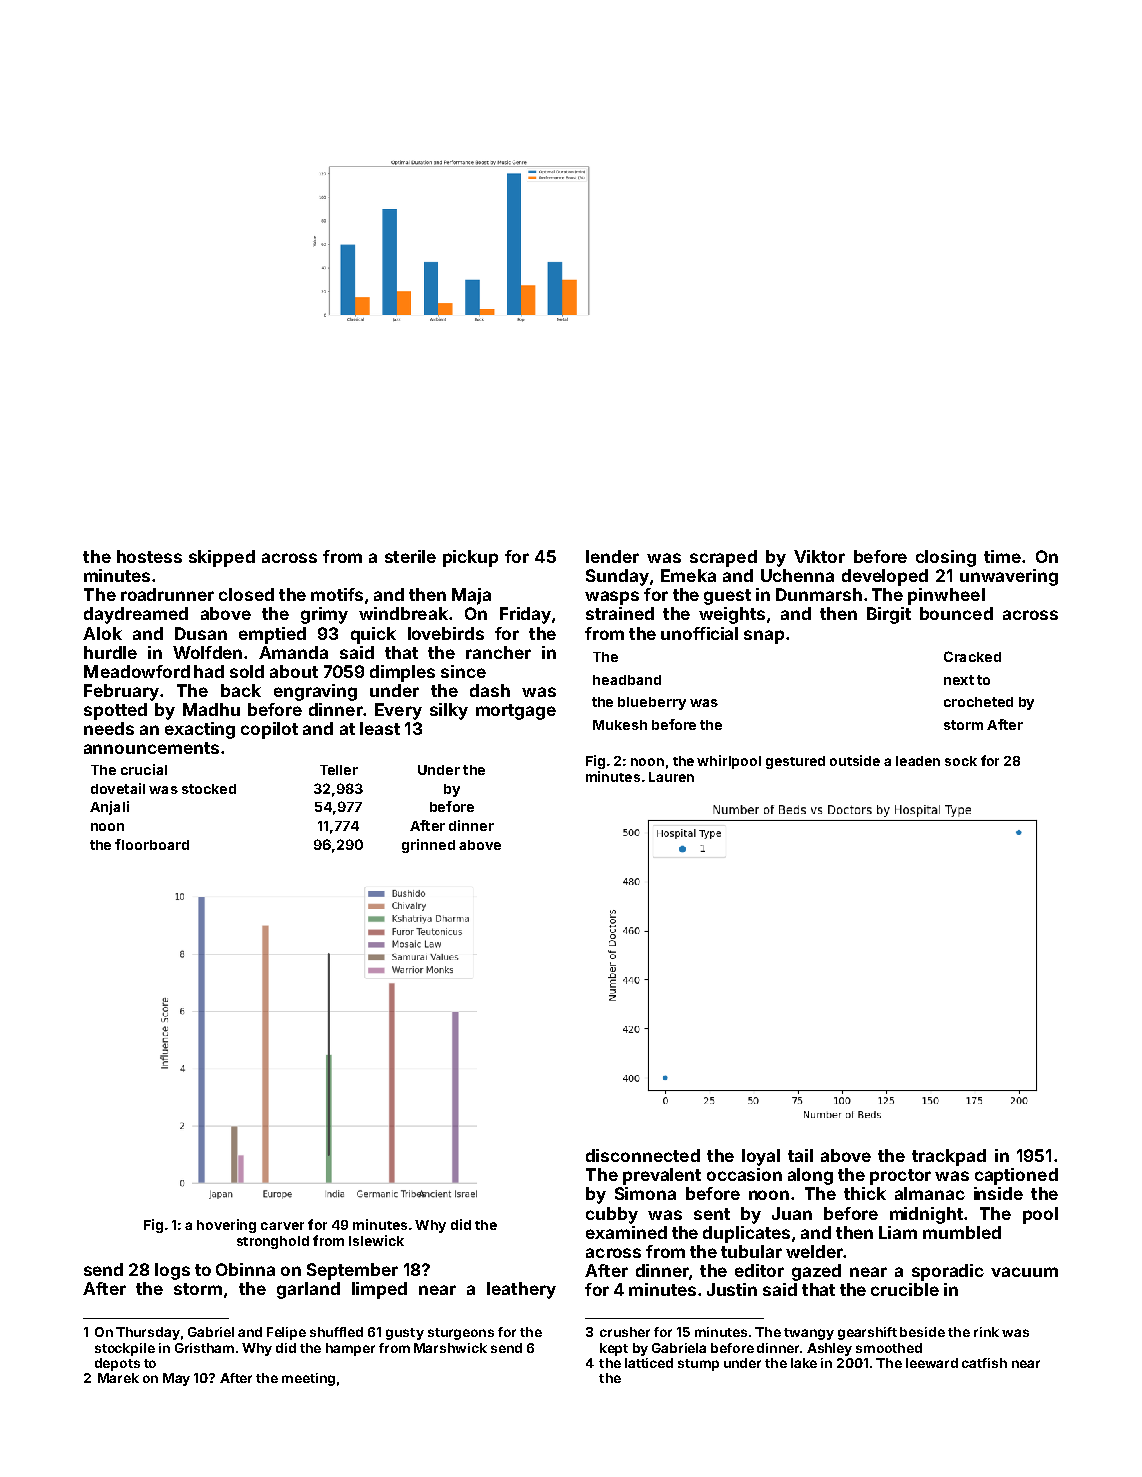 Image resolution: width=1142 pixels, height=1477 pixels. What do you see at coordinates (308, 1379) in the image?
I see `meeting` at bounding box center [308, 1379].
